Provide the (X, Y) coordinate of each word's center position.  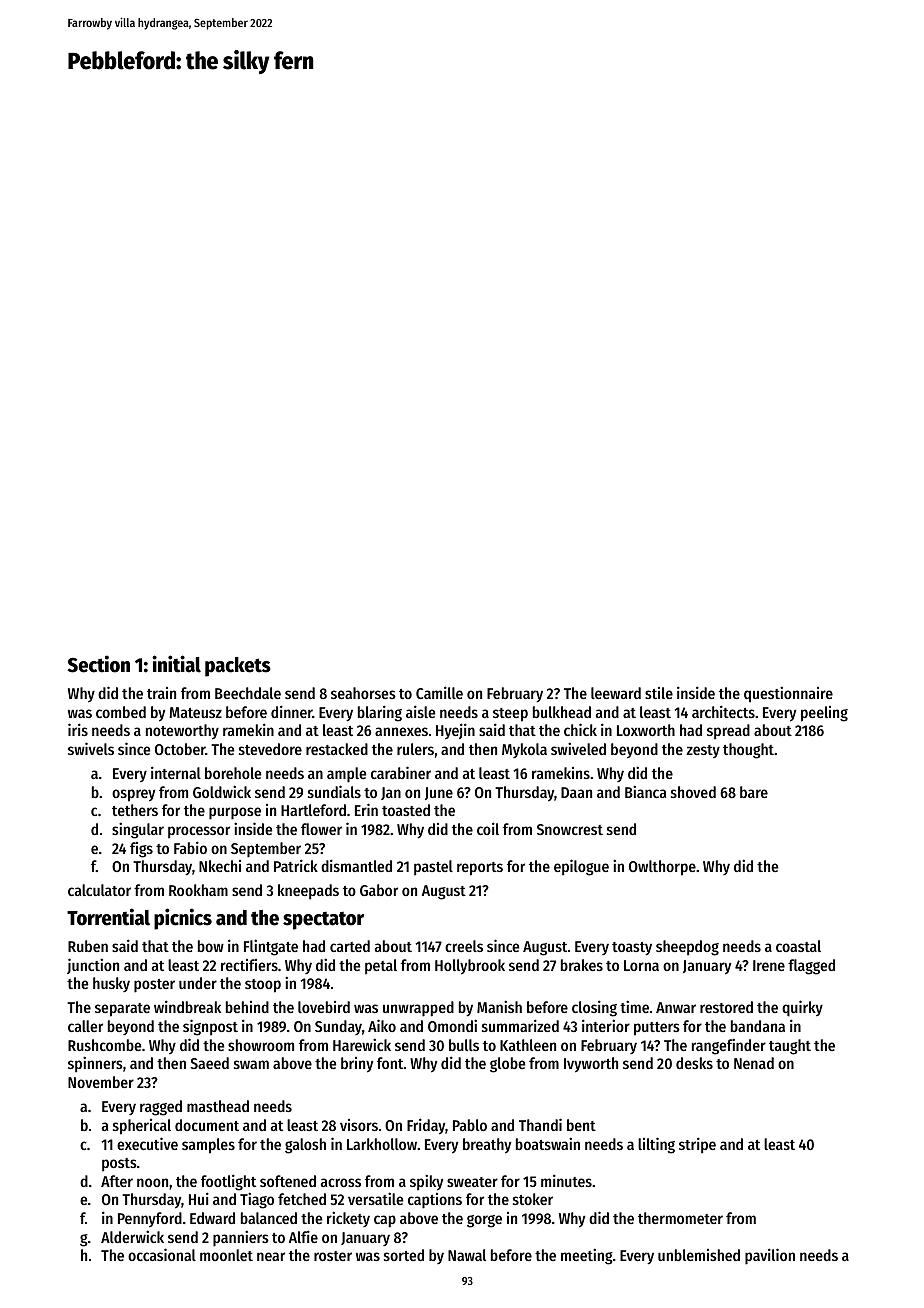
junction (93, 966)
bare (754, 792)
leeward (616, 693)
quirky (802, 1008)
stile (659, 693)
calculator (99, 890)
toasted (406, 810)
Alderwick (132, 1236)
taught (790, 1047)
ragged (161, 1108)
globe (507, 1065)
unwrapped (418, 1009)
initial (176, 664)
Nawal (467, 1255)
